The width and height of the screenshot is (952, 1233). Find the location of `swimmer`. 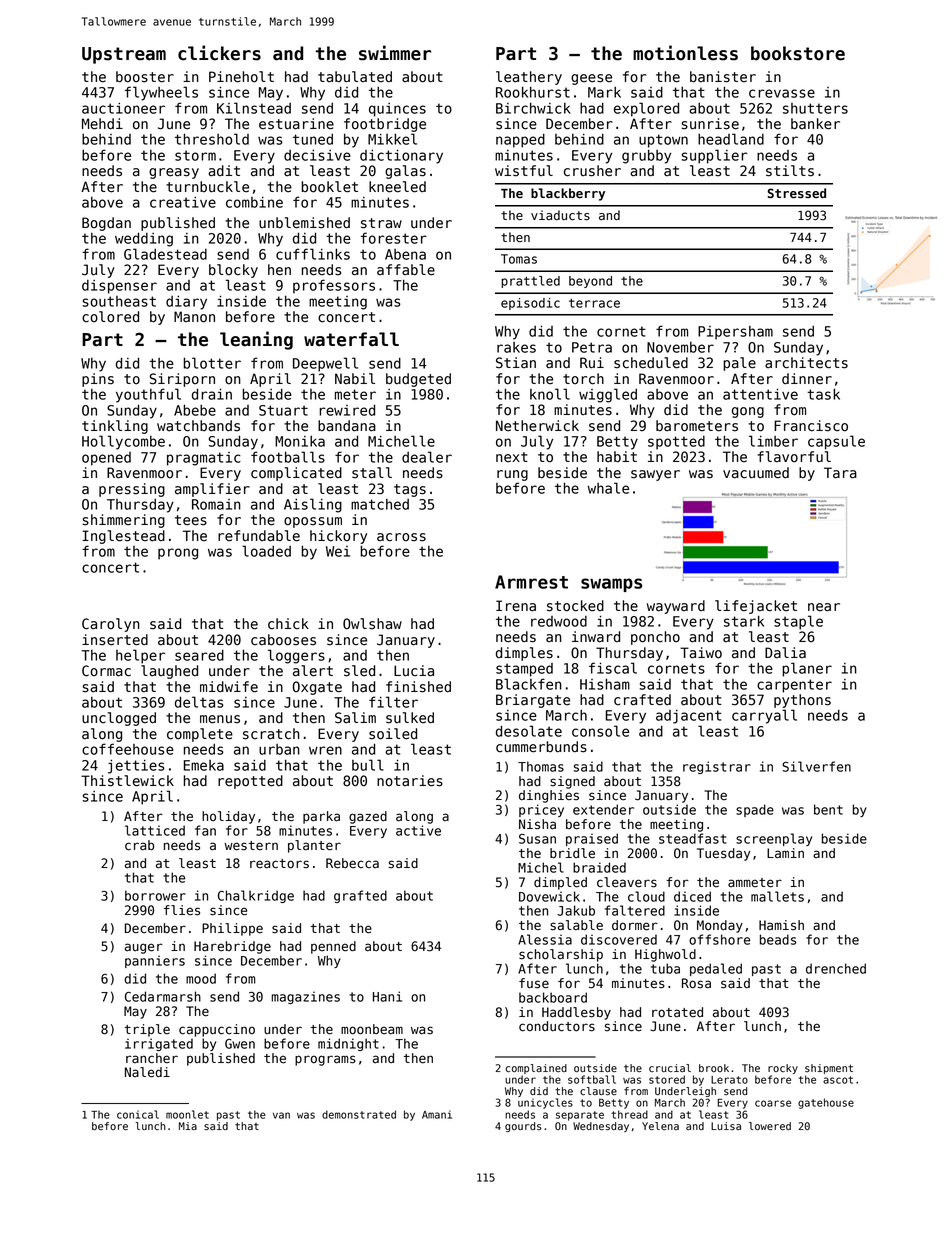

swimmer is located at coordinates (395, 53).
